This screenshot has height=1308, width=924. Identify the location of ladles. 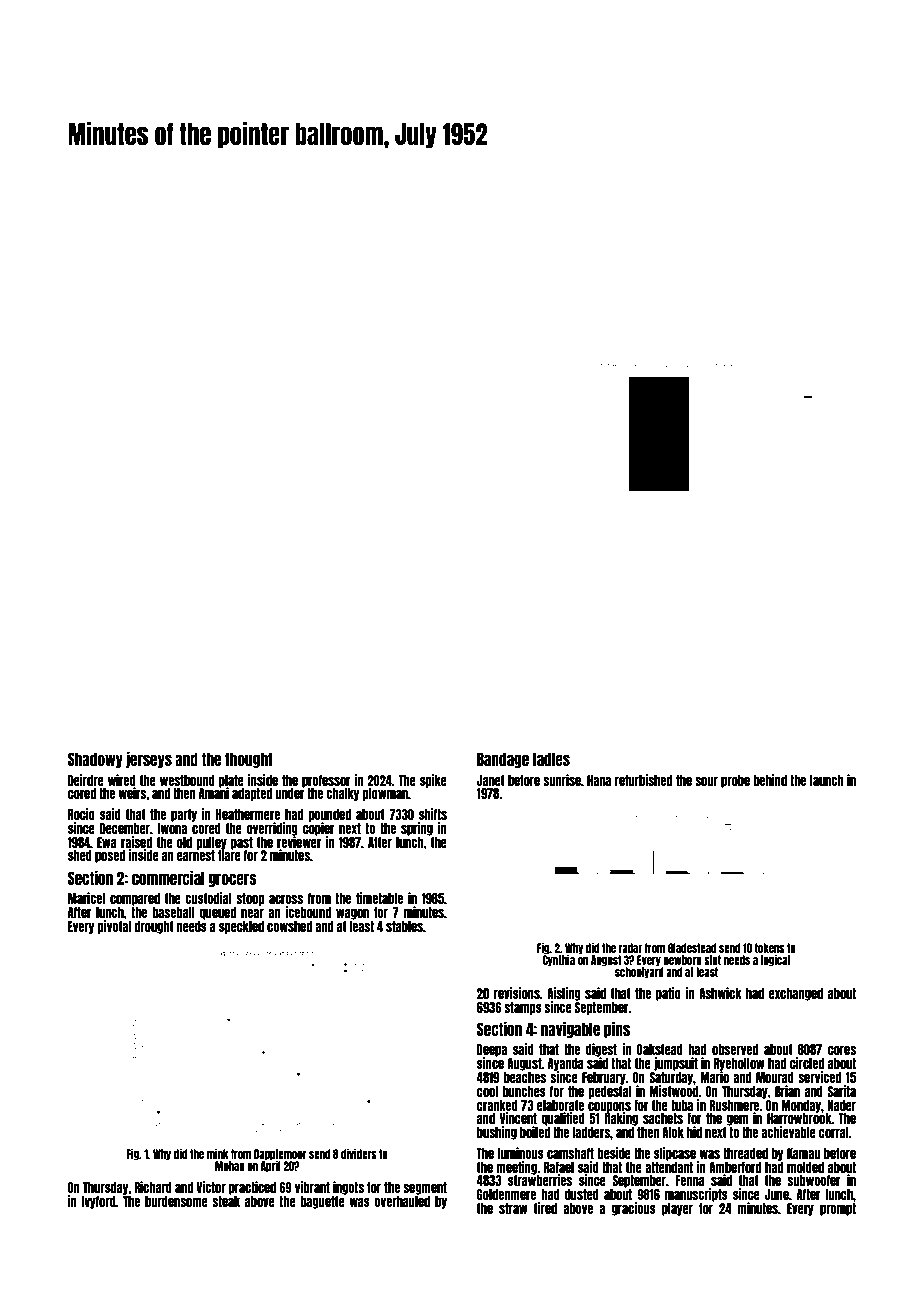
(551, 759).
